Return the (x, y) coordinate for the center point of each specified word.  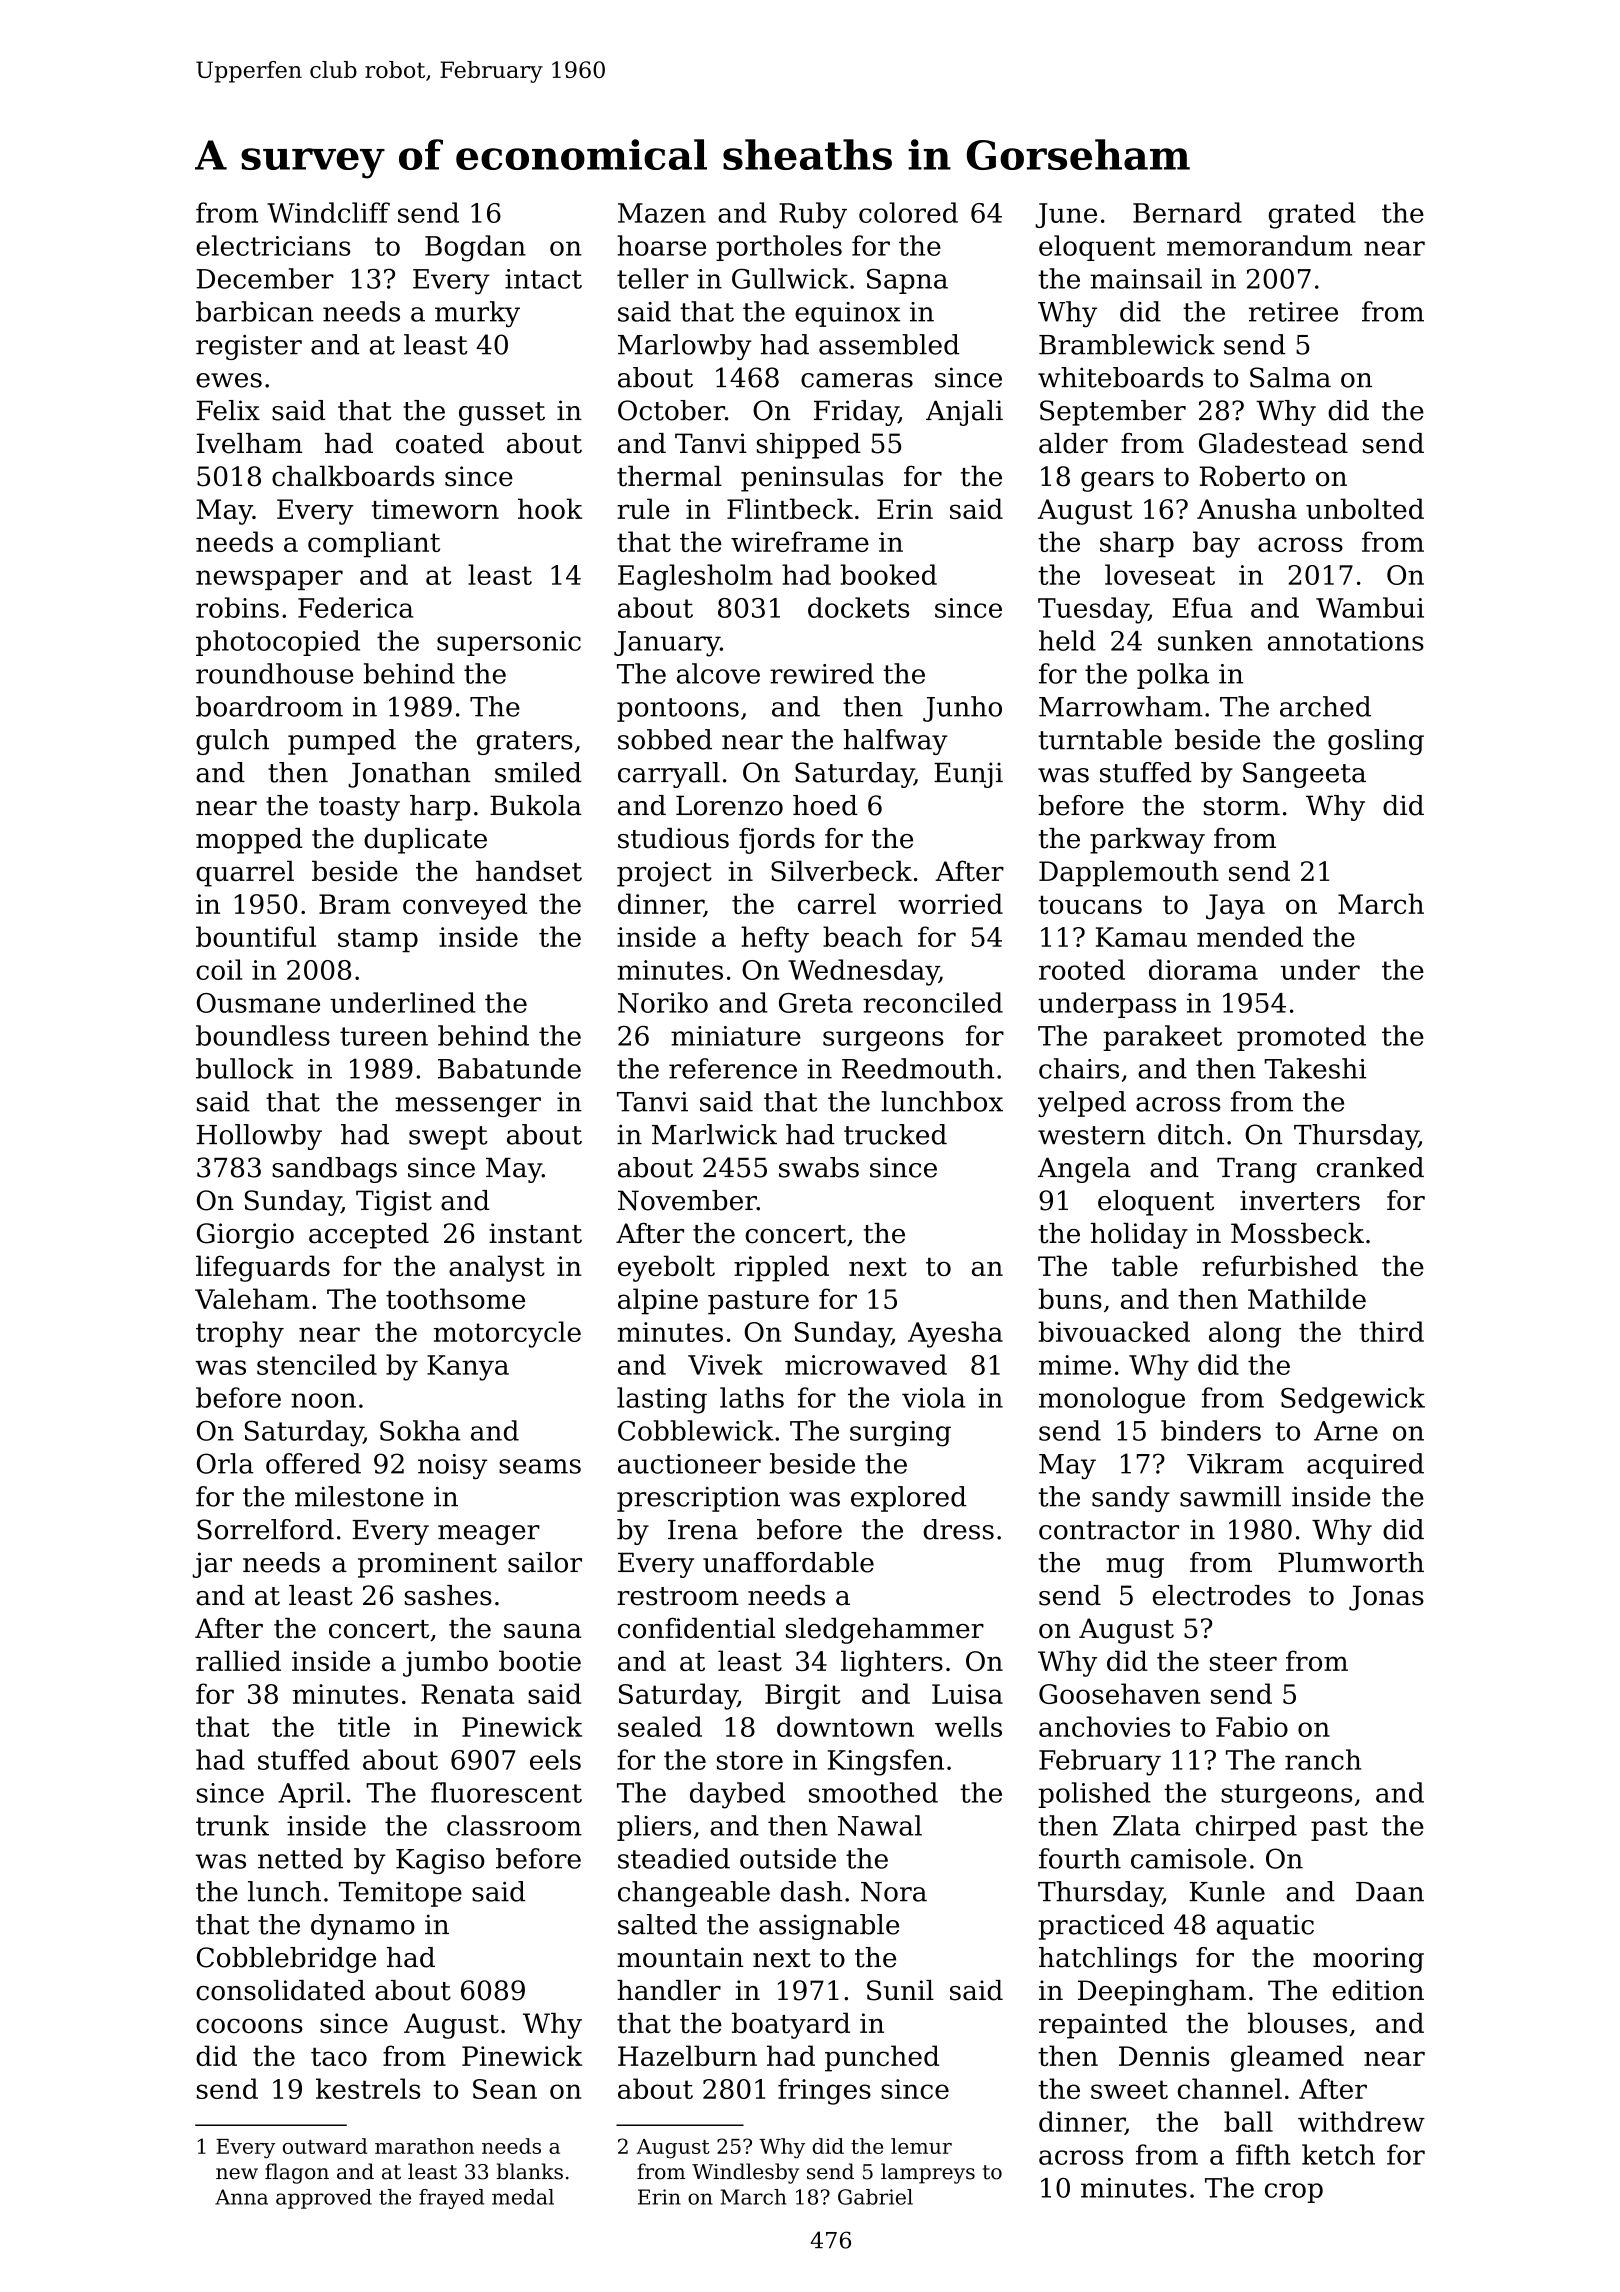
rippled (781, 1268)
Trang (1257, 1170)
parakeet (1162, 1038)
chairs (1079, 1068)
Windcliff (328, 212)
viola (933, 1397)
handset (529, 871)
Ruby (813, 215)
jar (212, 1565)
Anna (241, 2197)
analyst (497, 1268)
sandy (1131, 1499)
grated (1312, 215)
